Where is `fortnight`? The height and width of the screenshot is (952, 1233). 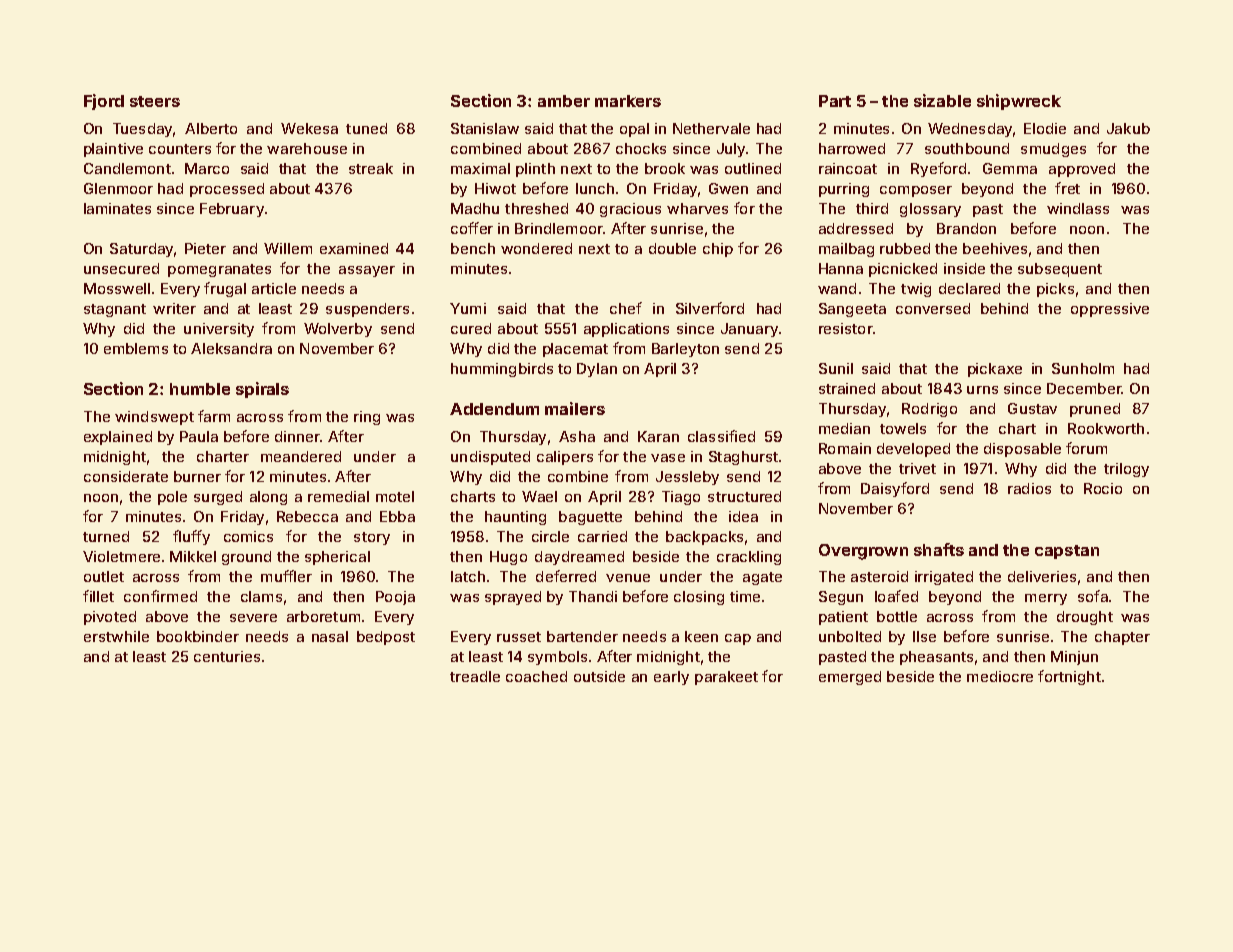
fortnight is located at coordinates (1069, 677).
